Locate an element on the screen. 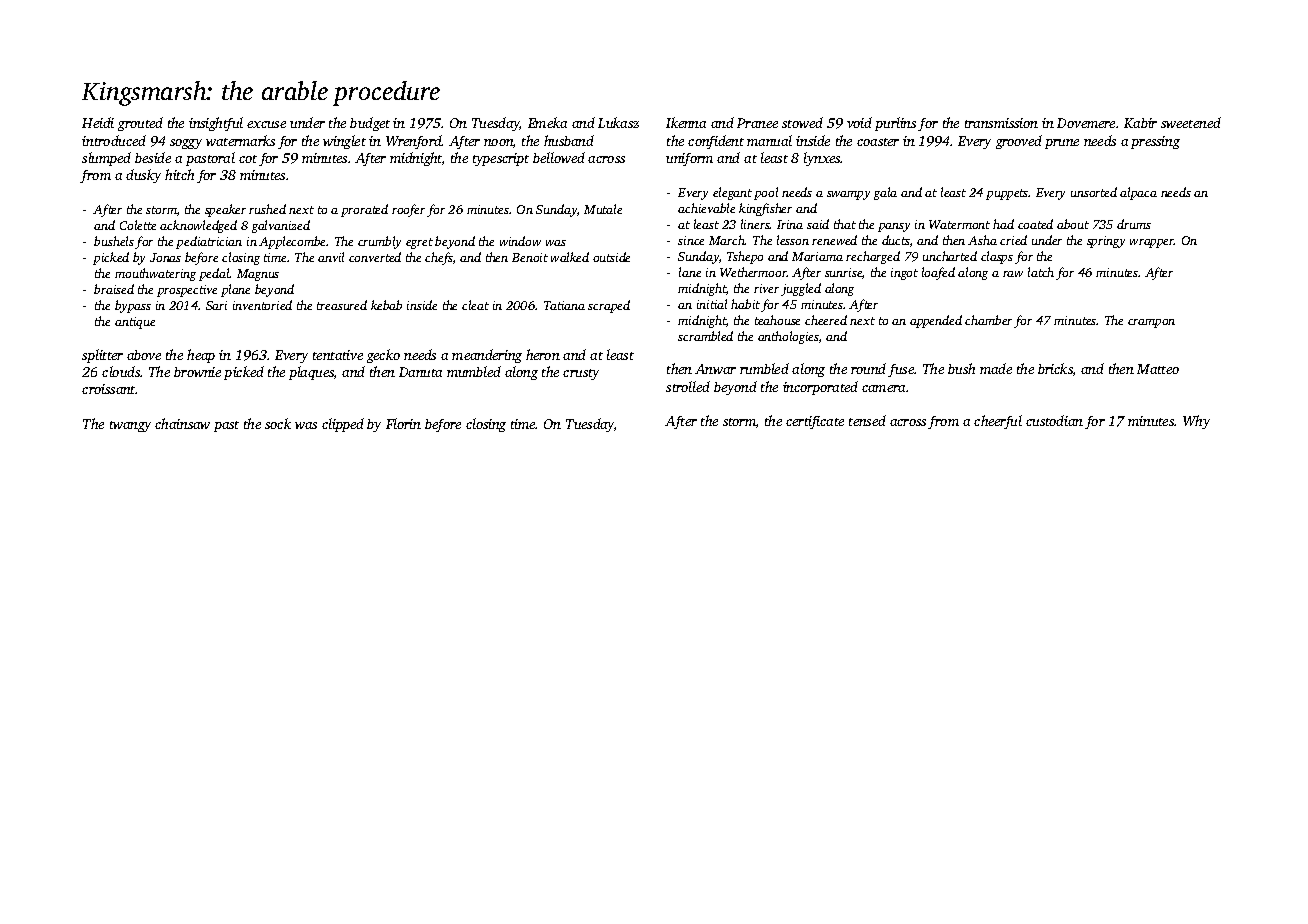 The image size is (1308, 924). wrapper is located at coordinates (1152, 243).
